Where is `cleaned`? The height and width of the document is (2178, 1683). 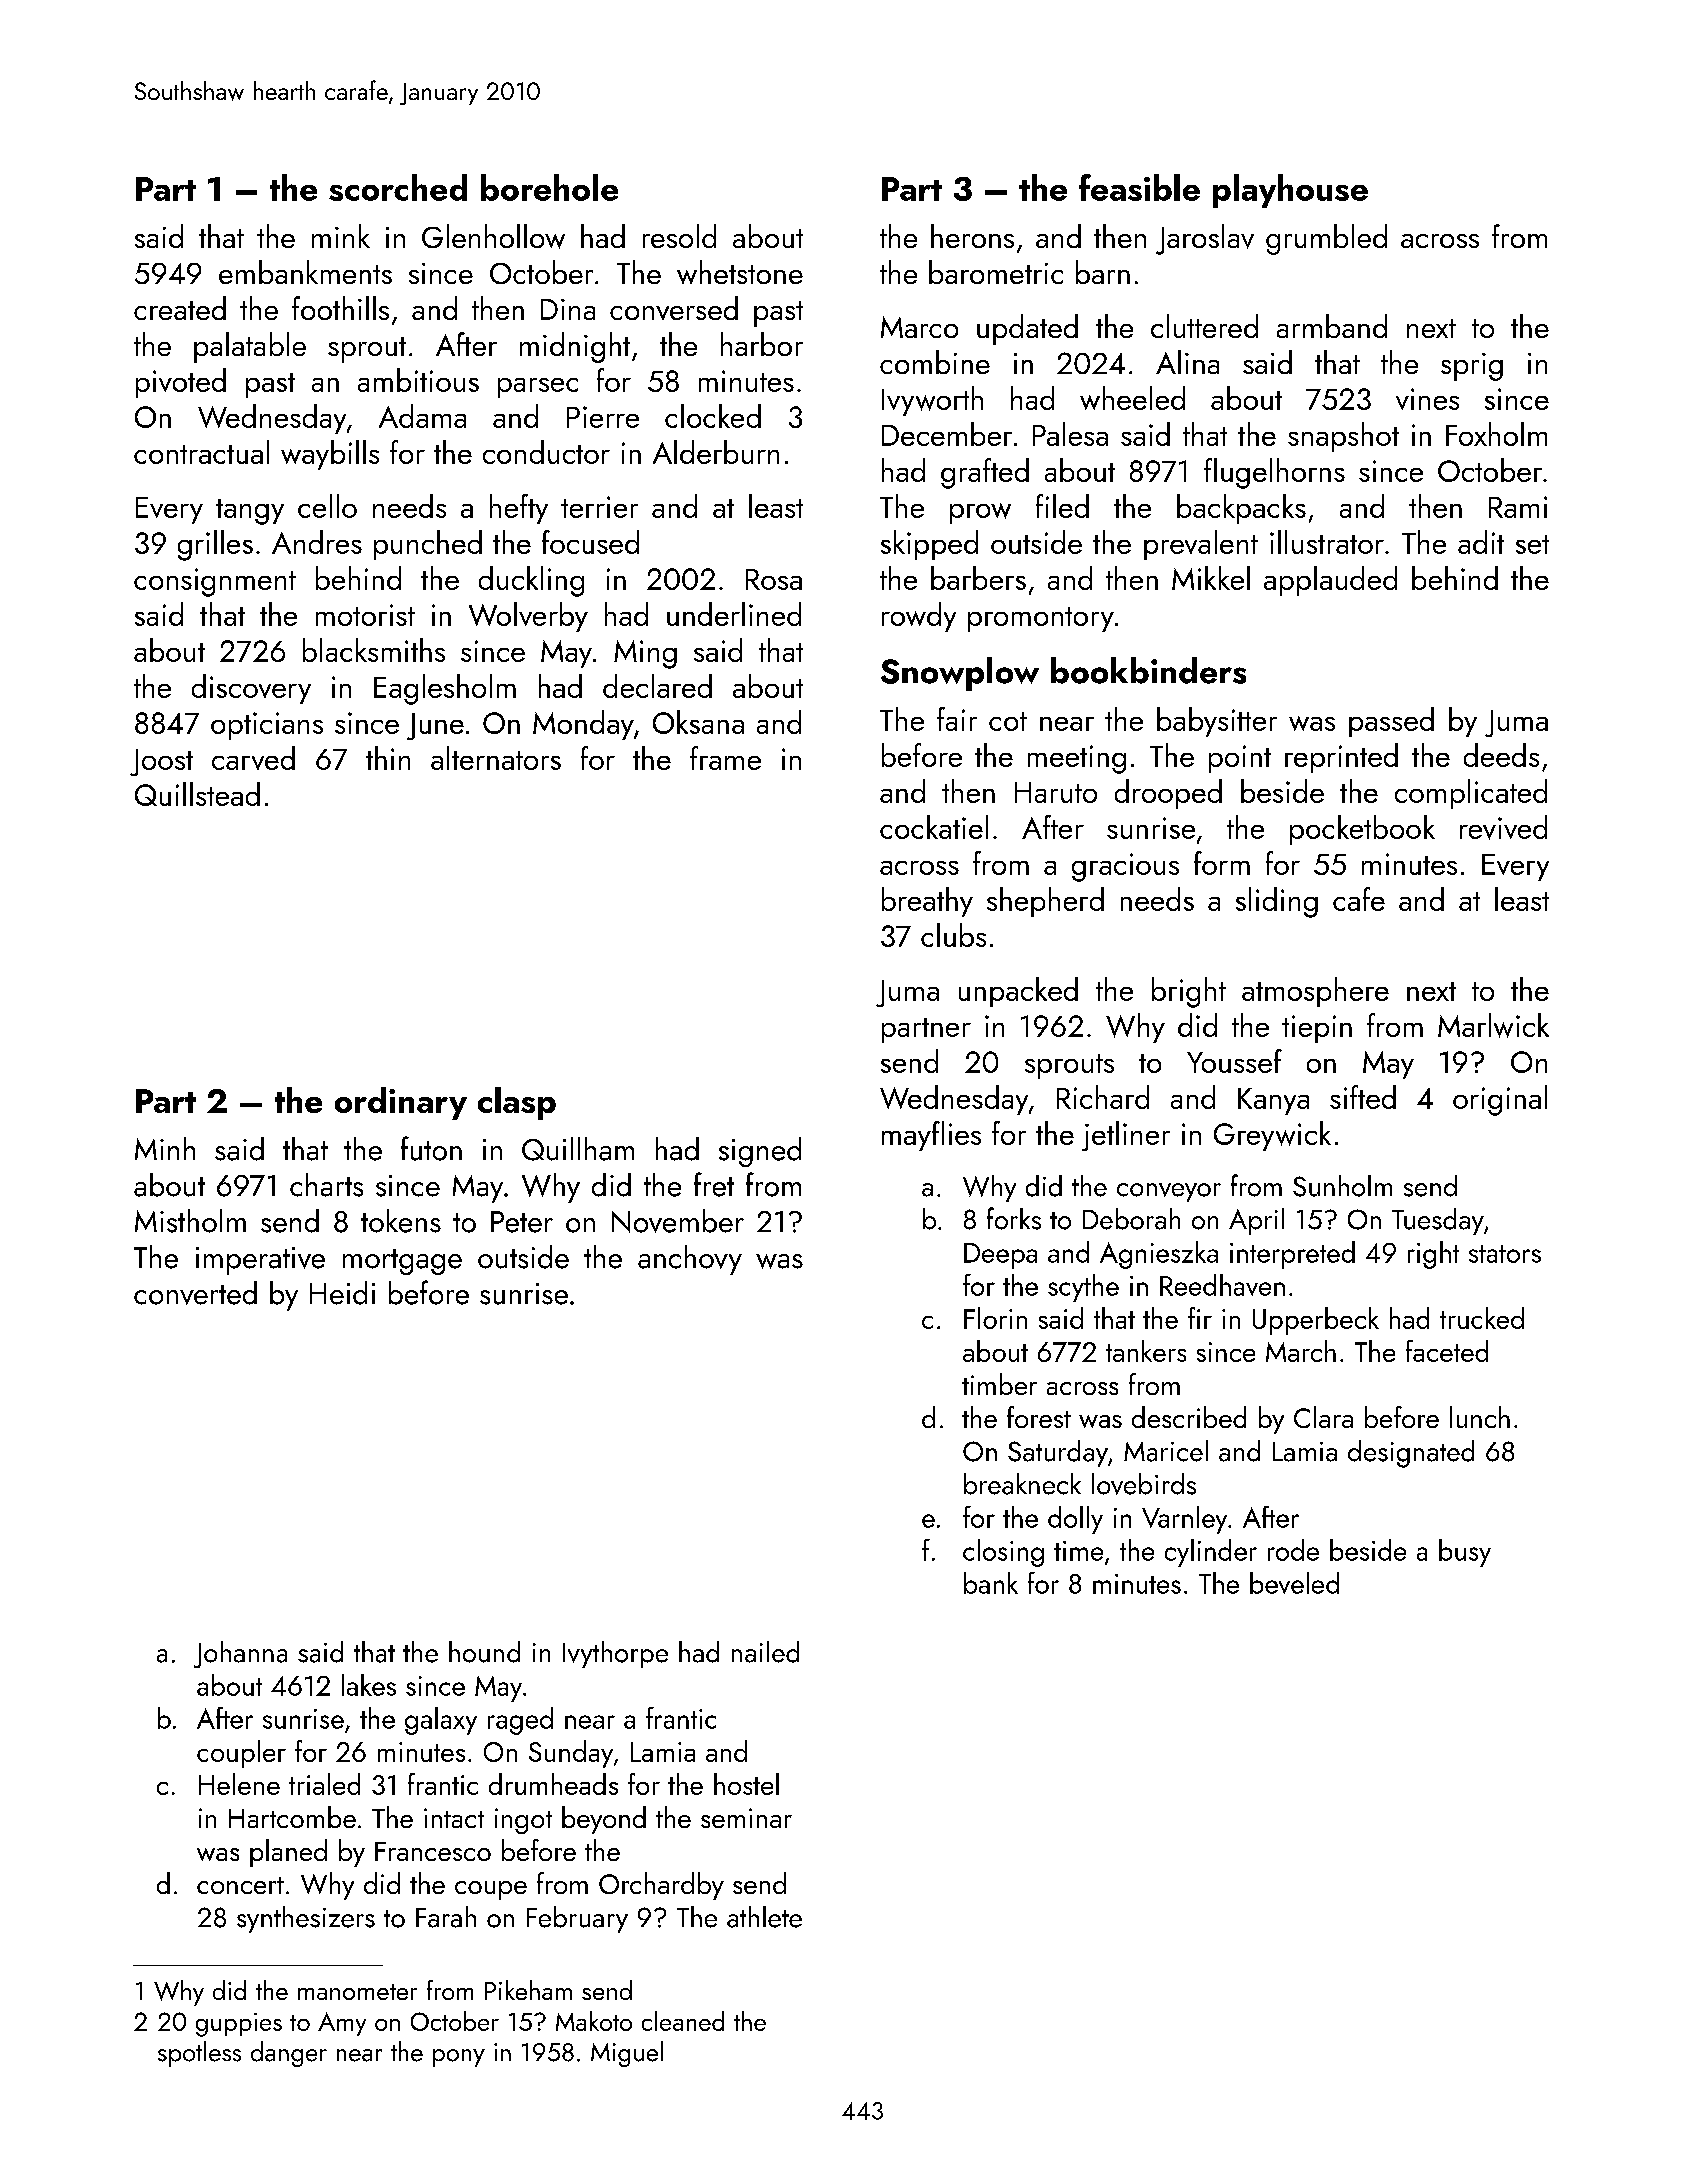
cleaned is located at coordinates (683, 2021).
